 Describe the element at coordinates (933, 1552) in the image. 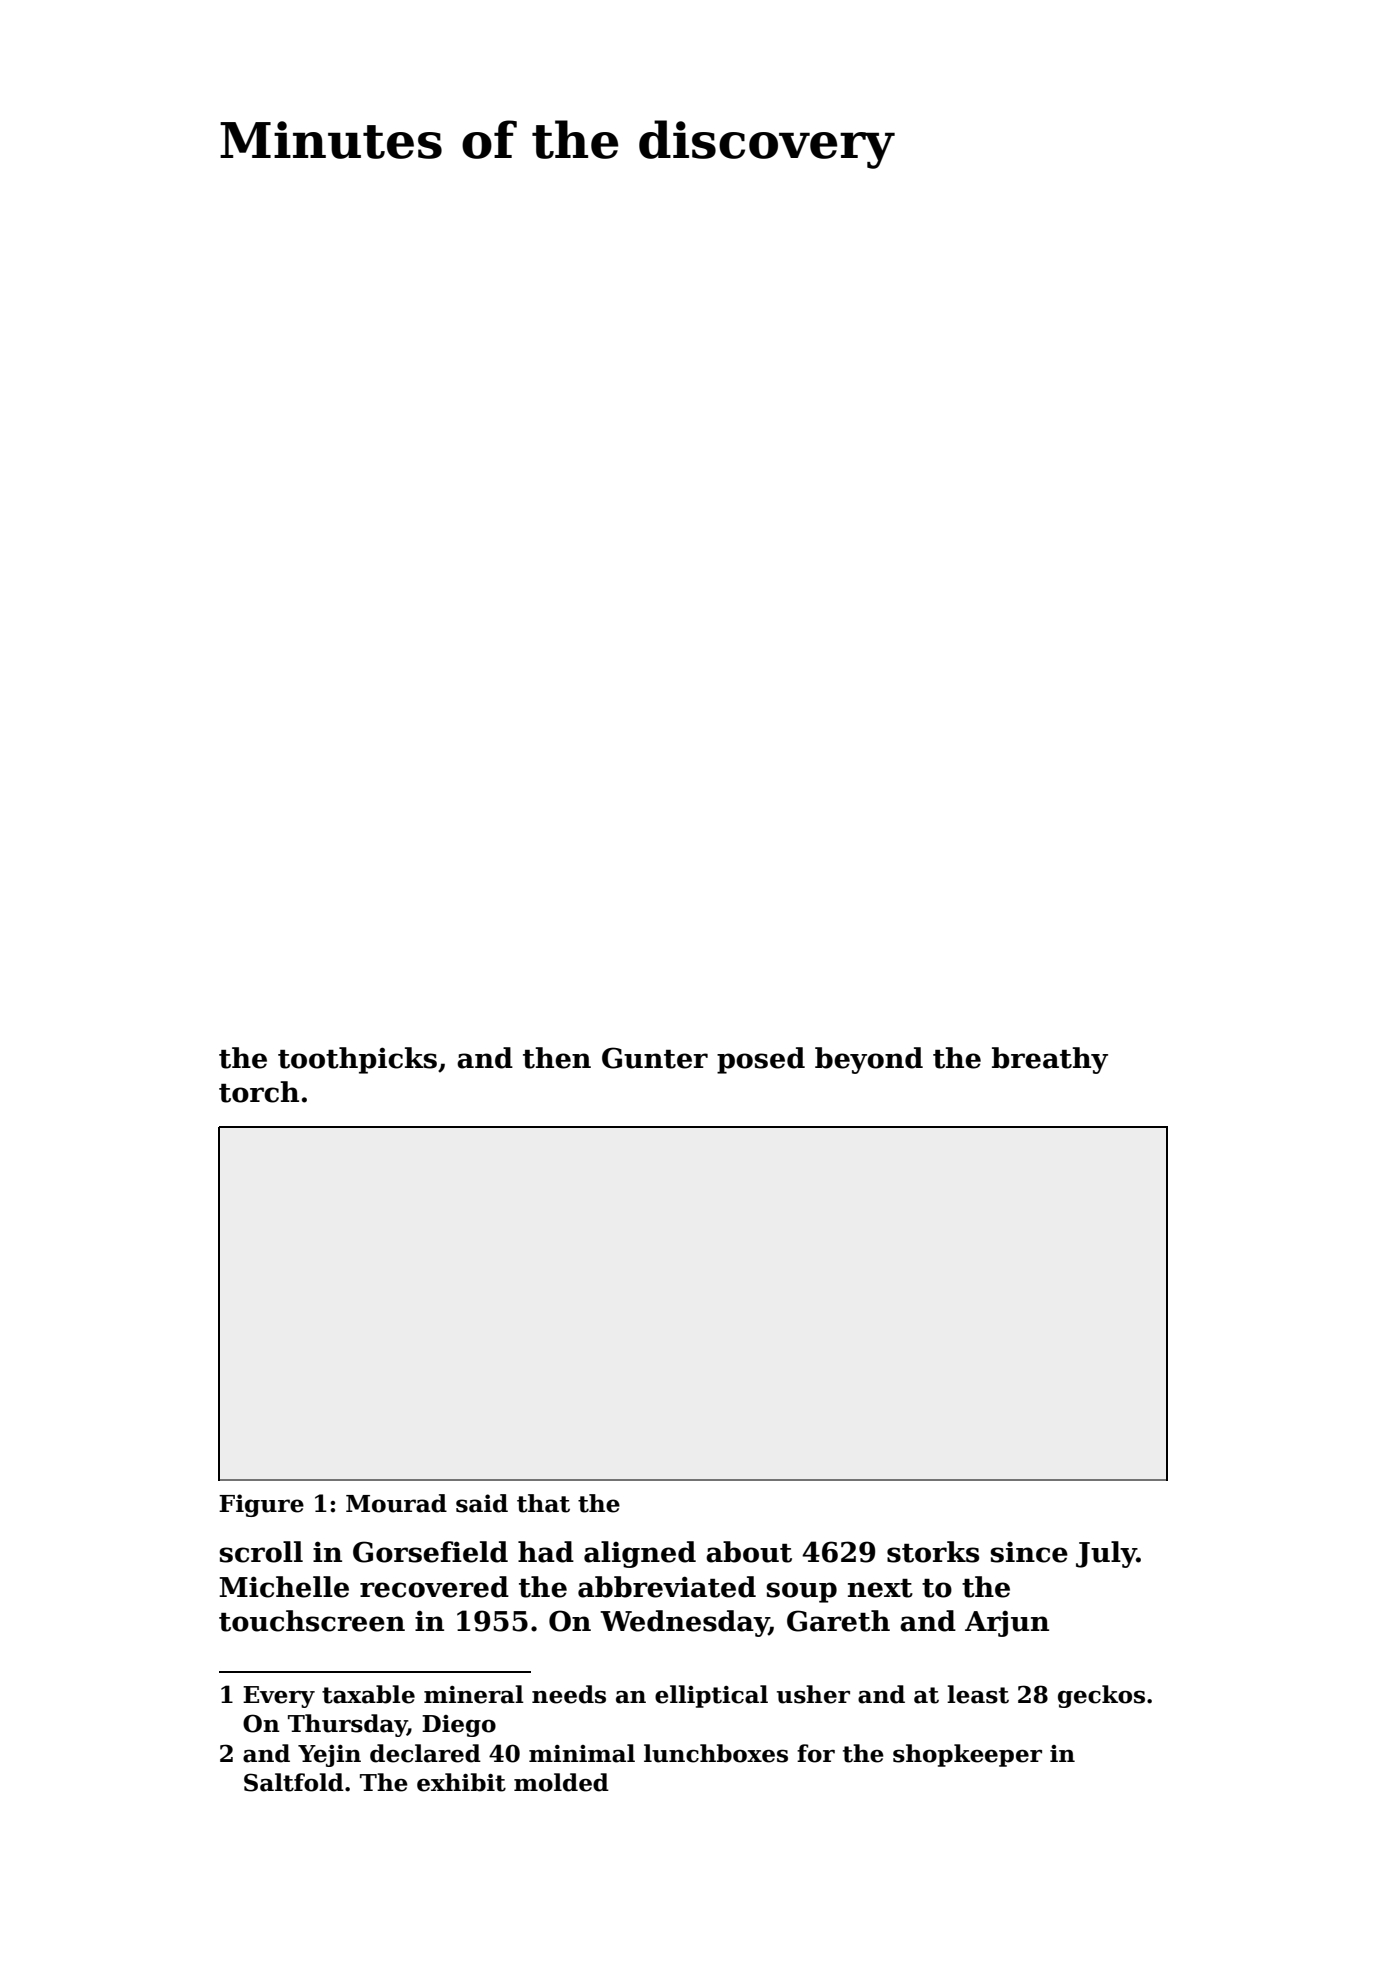

I see `storks` at that location.
